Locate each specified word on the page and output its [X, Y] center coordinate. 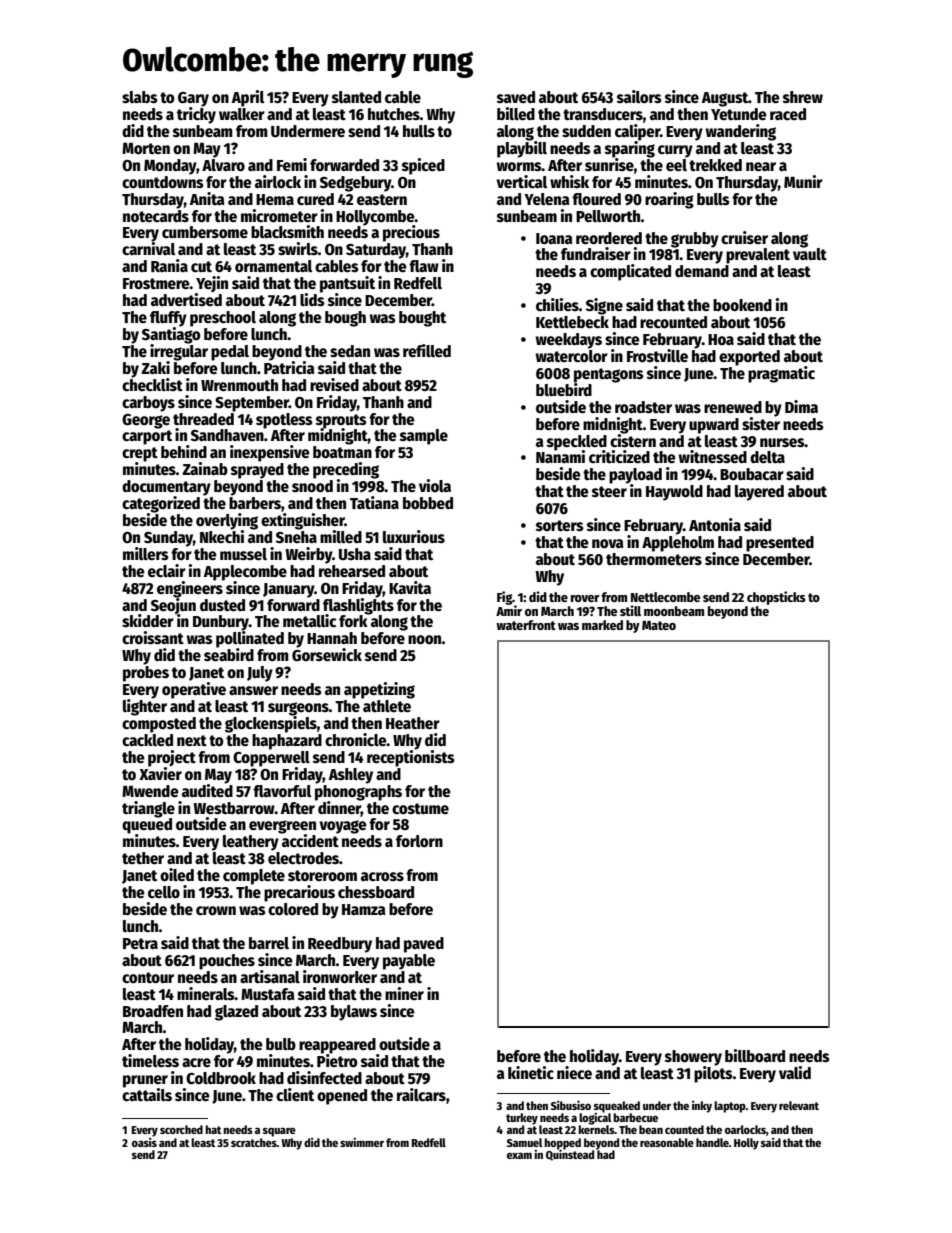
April [248, 98]
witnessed [713, 457]
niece [574, 1073]
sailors [639, 96]
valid [795, 1072]
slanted [356, 97]
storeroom [322, 875]
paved [424, 945]
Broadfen [153, 1011]
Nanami [560, 456]
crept [140, 454]
